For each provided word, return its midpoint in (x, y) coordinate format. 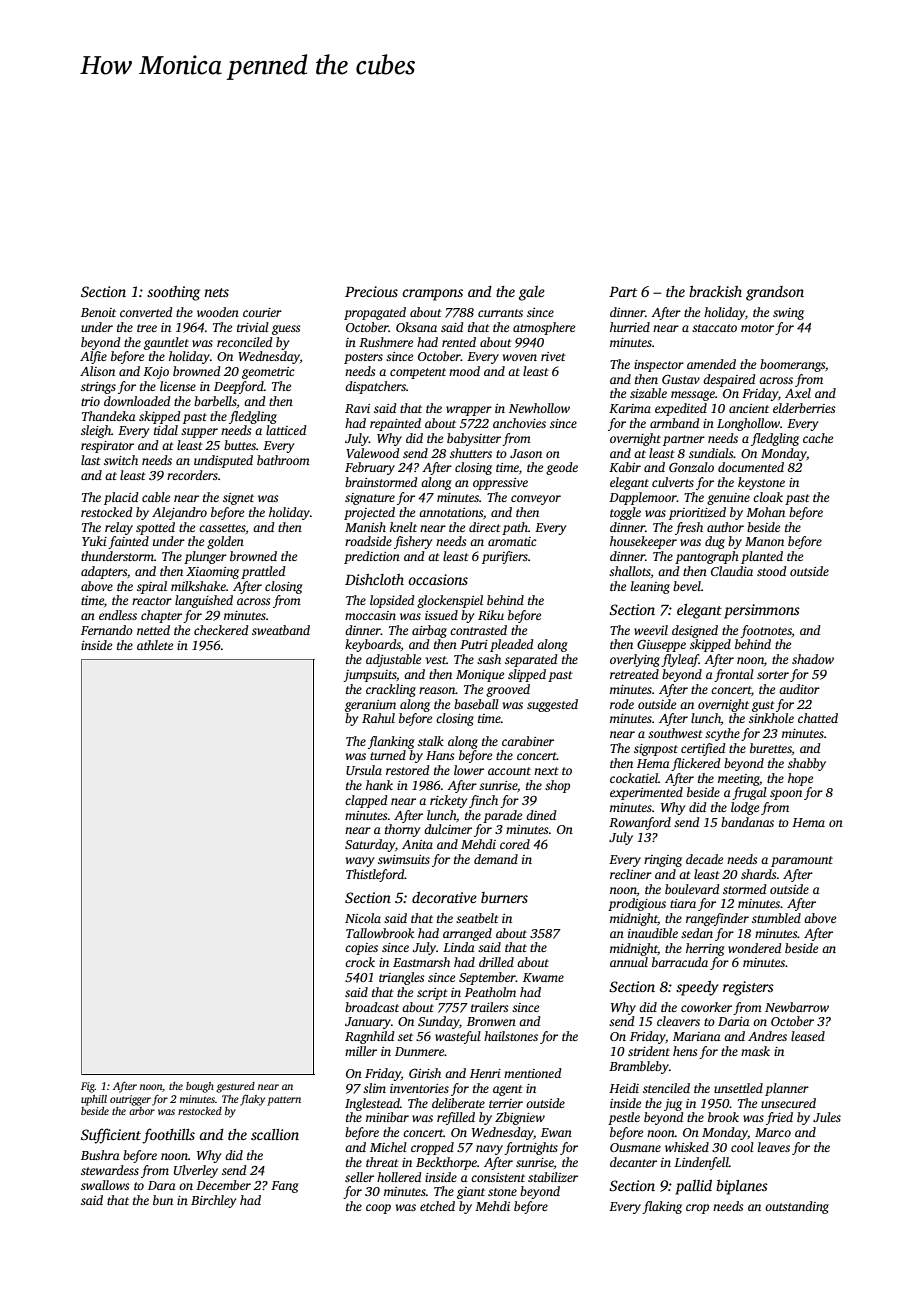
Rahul (378, 718)
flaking (662, 1207)
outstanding (797, 1207)
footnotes (766, 631)
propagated (375, 313)
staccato (714, 328)
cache (818, 438)
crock (360, 962)
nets (216, 292)
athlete (155, 645)
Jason (526, 453)
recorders (192, 475)
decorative (444, 897)
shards (758, 874)
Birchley (213, 1201)
